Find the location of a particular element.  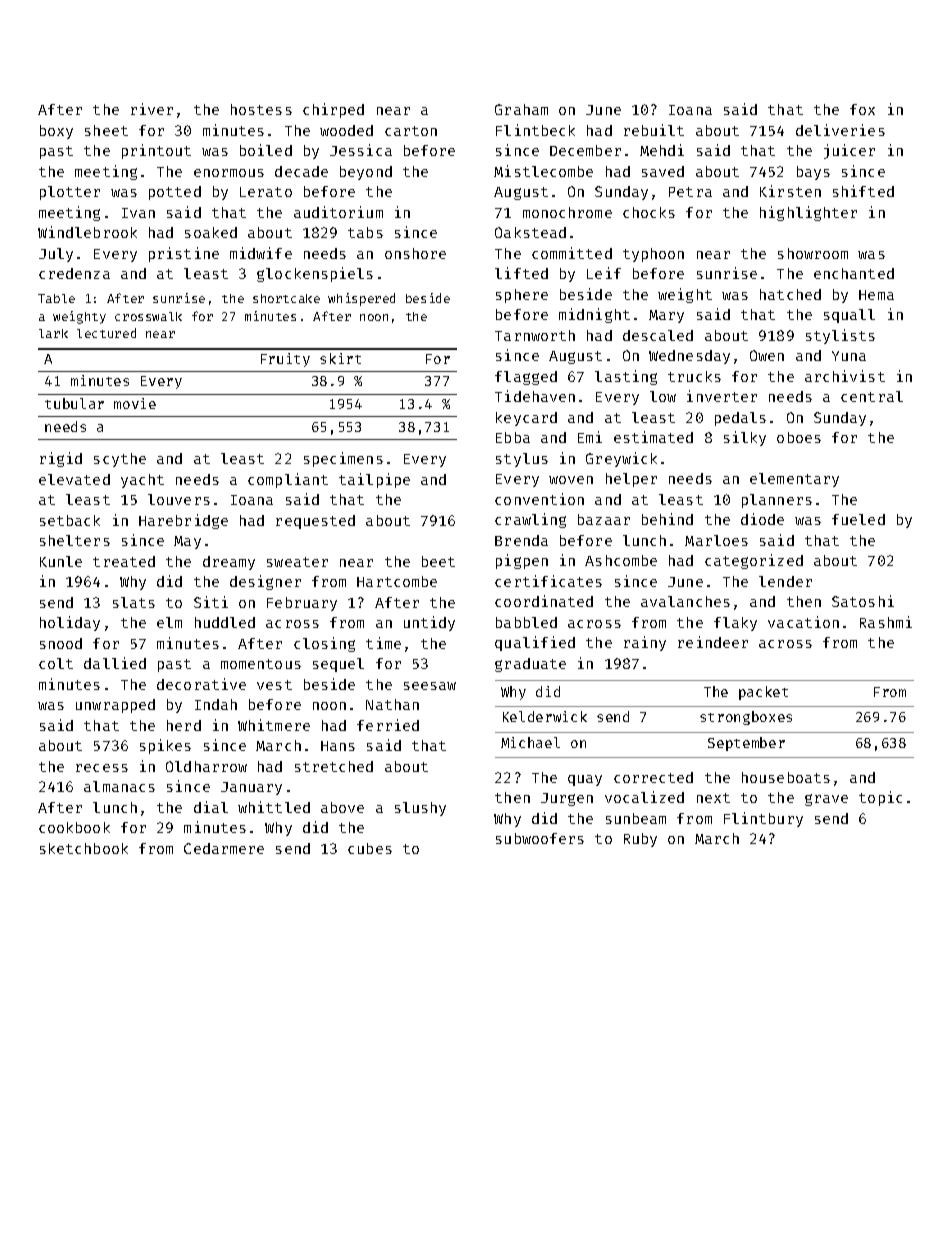

hostess is located at coordinates (261, 109).
